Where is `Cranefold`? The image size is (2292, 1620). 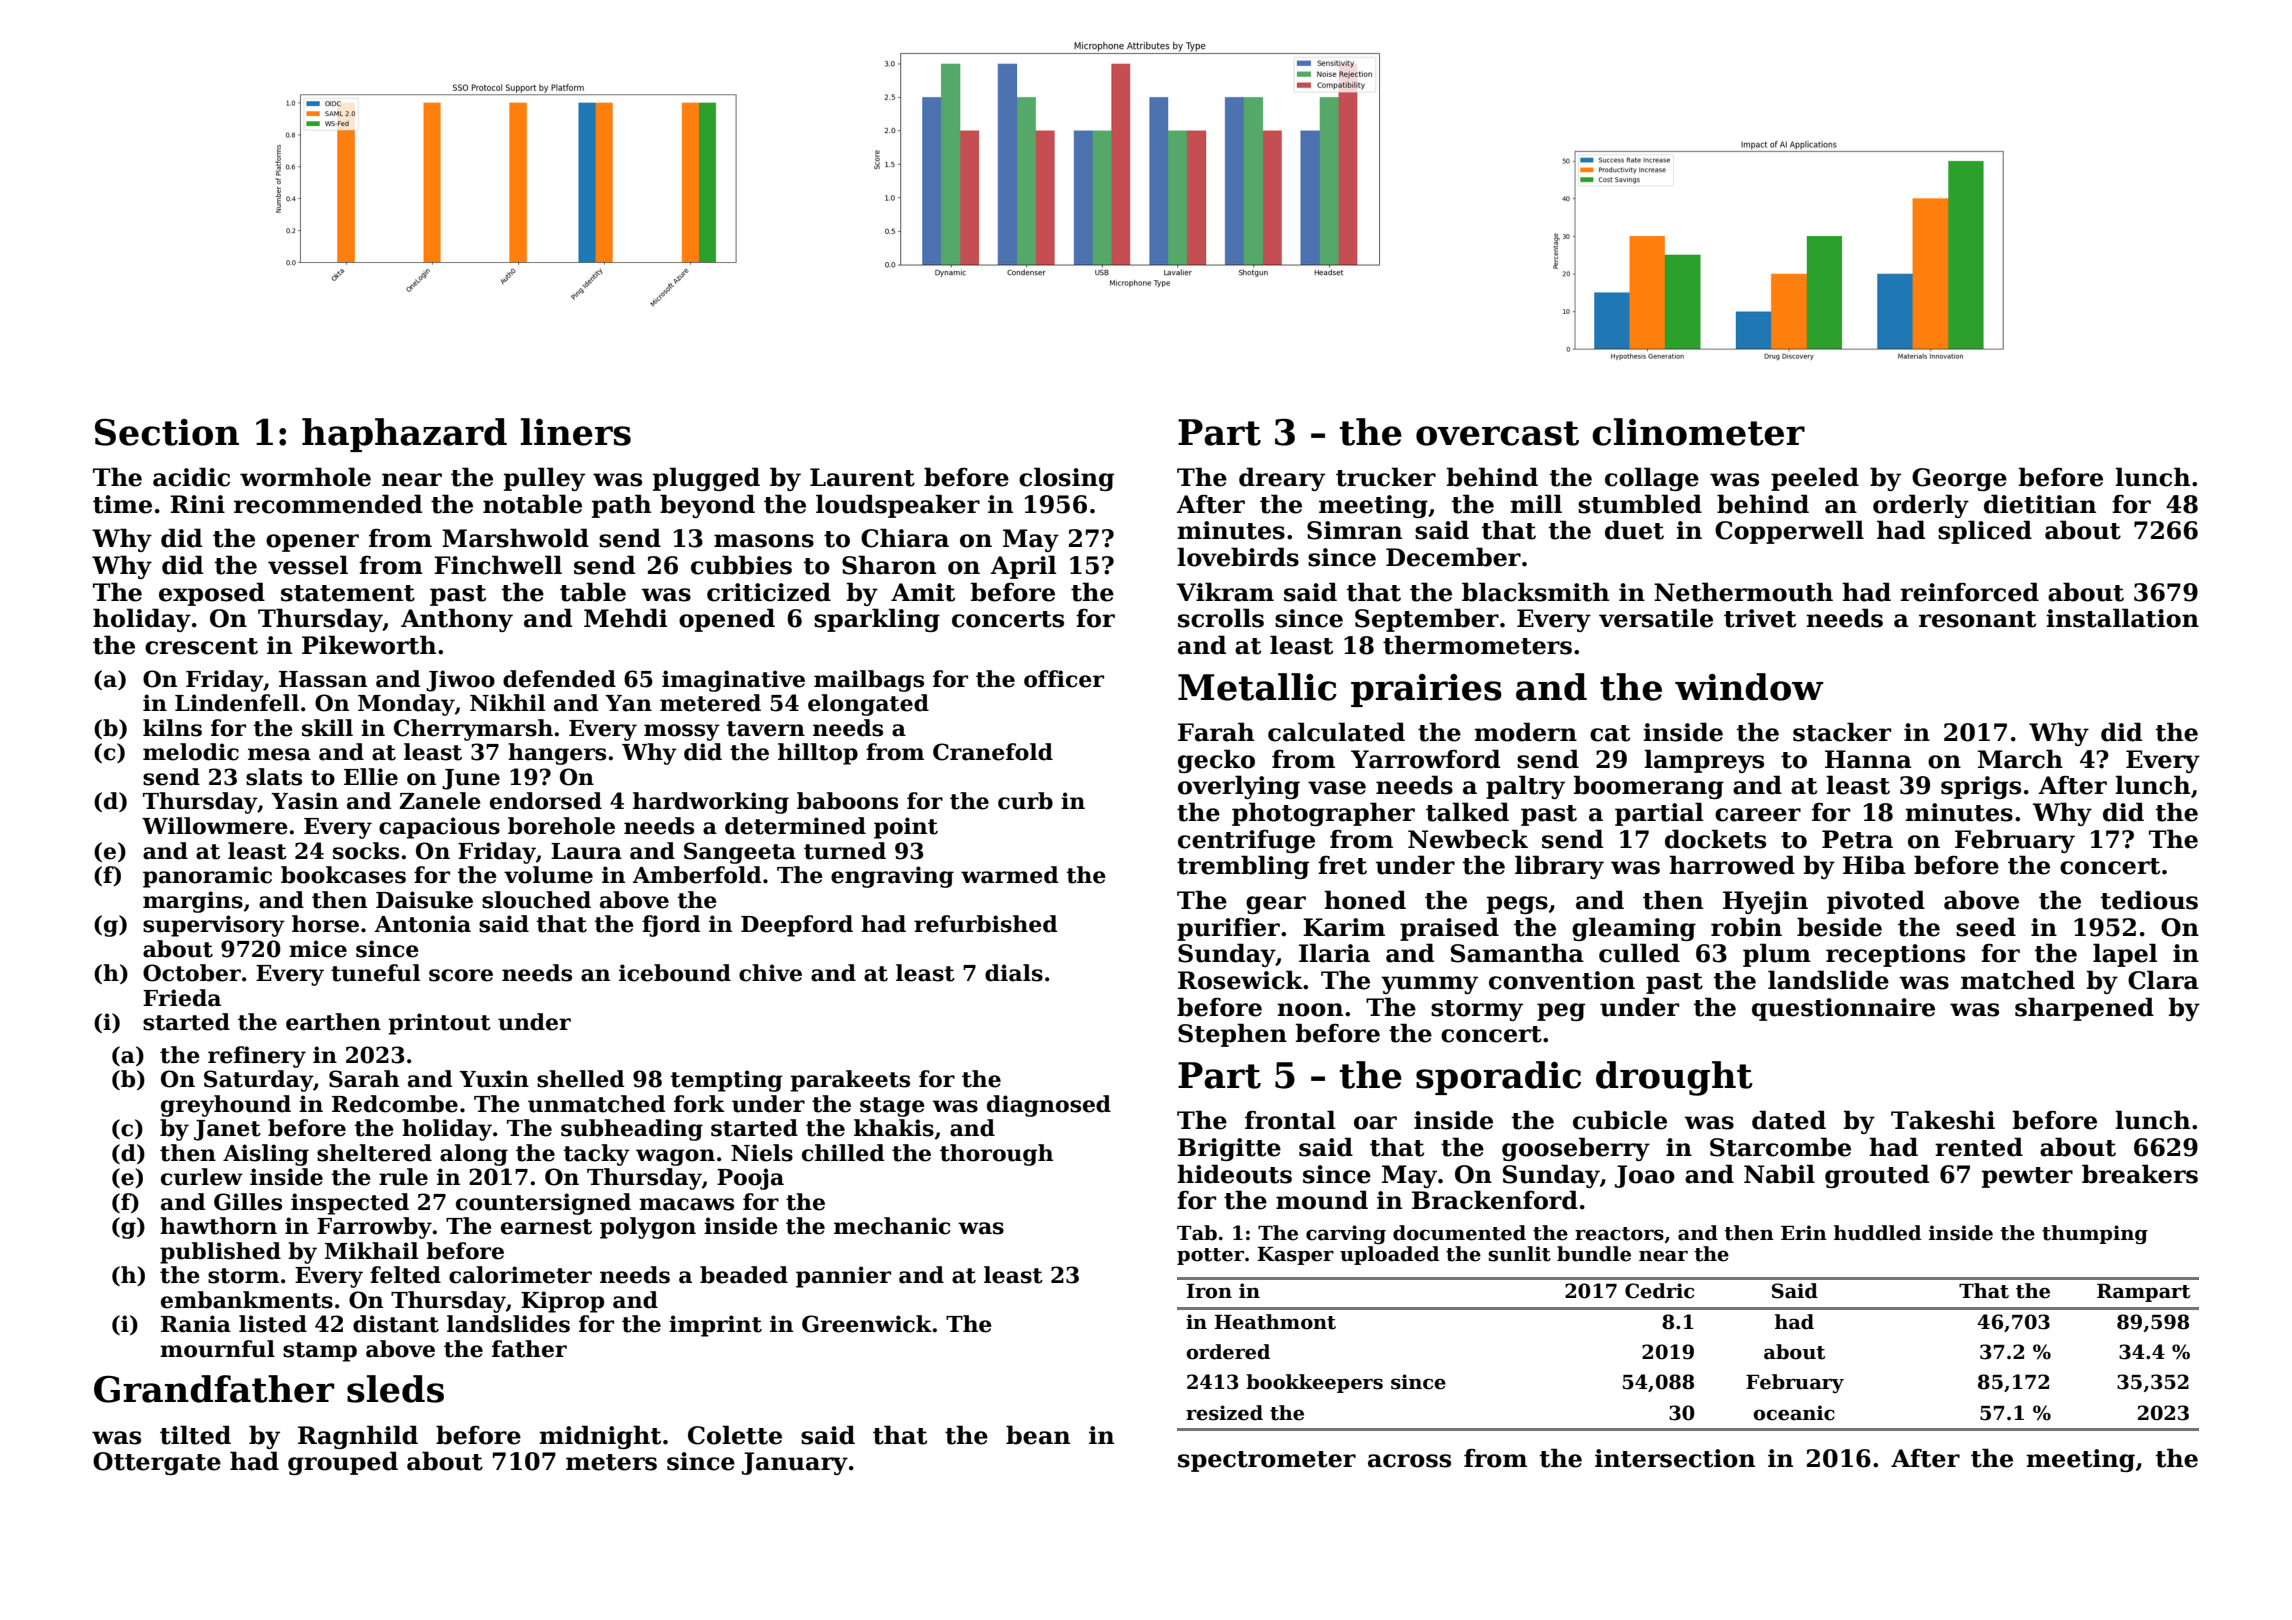
Cranefold is located at coordinates (993, 752).
